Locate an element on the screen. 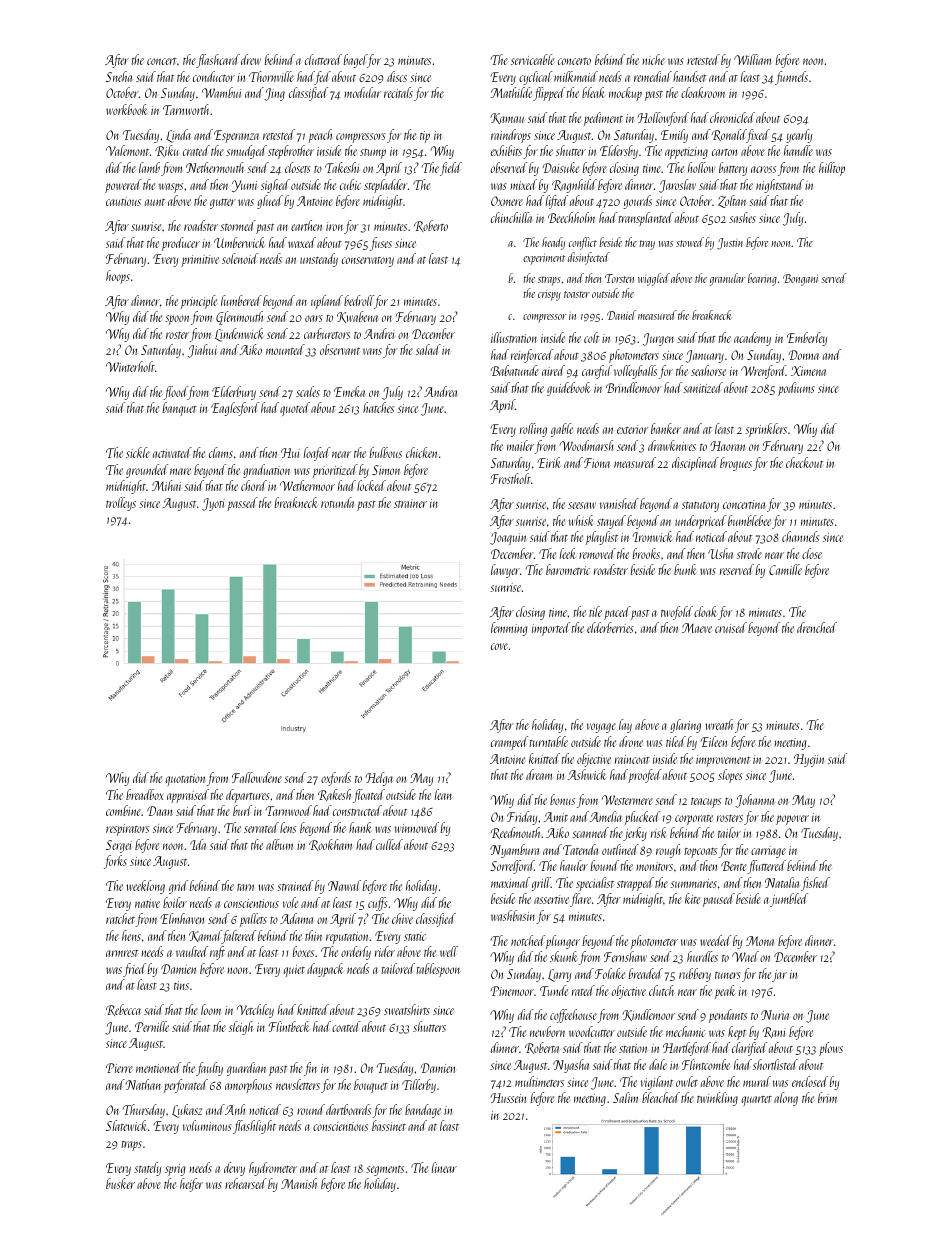  cove is located at coordinates (499, 646).
